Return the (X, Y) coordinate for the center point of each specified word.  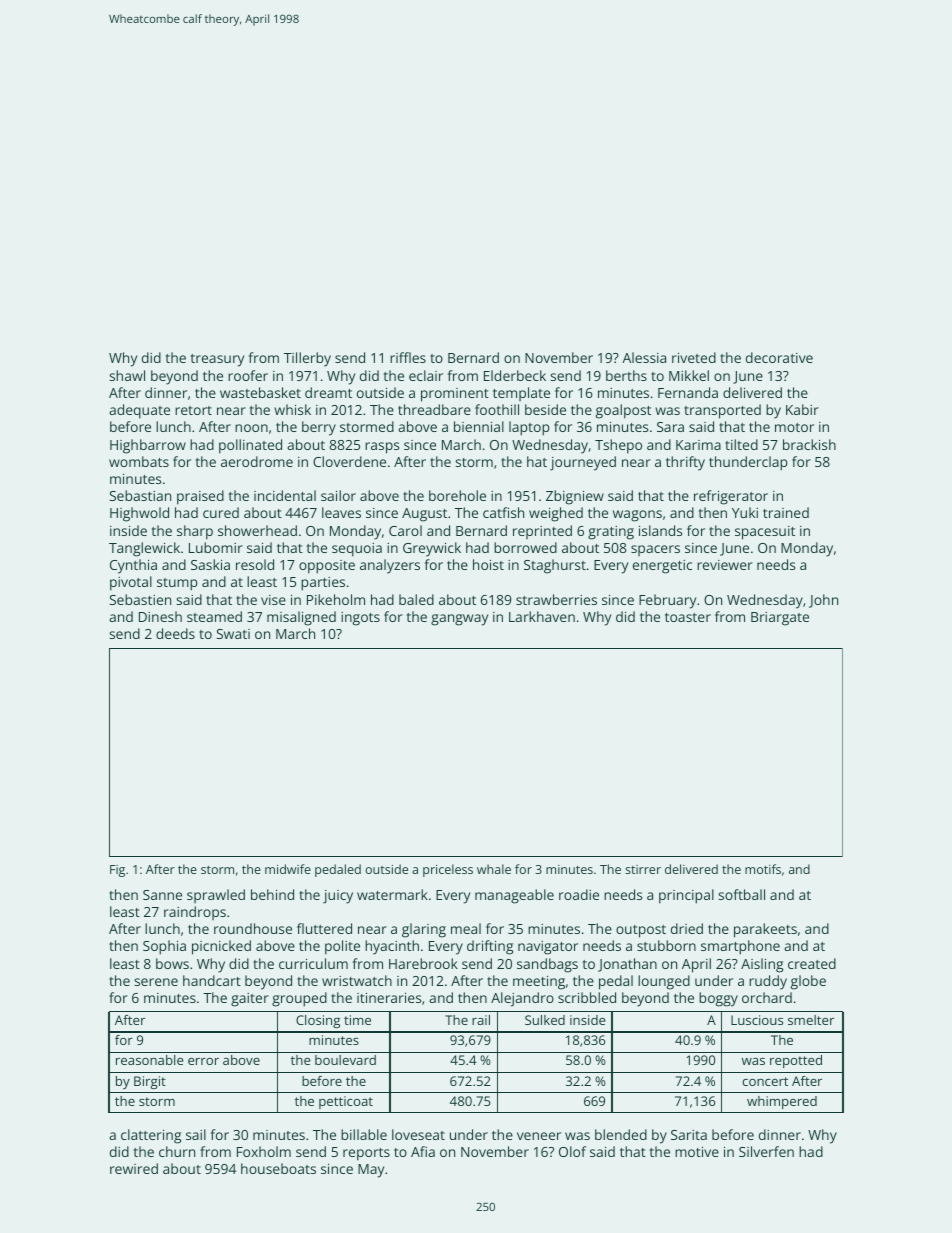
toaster (688, 617)
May (371, 1171)
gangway (459, 620)
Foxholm (264, 1151)
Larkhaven (542, 616)
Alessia (644, 357)
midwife (288, 869)
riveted (694, 357)
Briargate (780, 619)
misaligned (301, 618)
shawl (127, 375)
